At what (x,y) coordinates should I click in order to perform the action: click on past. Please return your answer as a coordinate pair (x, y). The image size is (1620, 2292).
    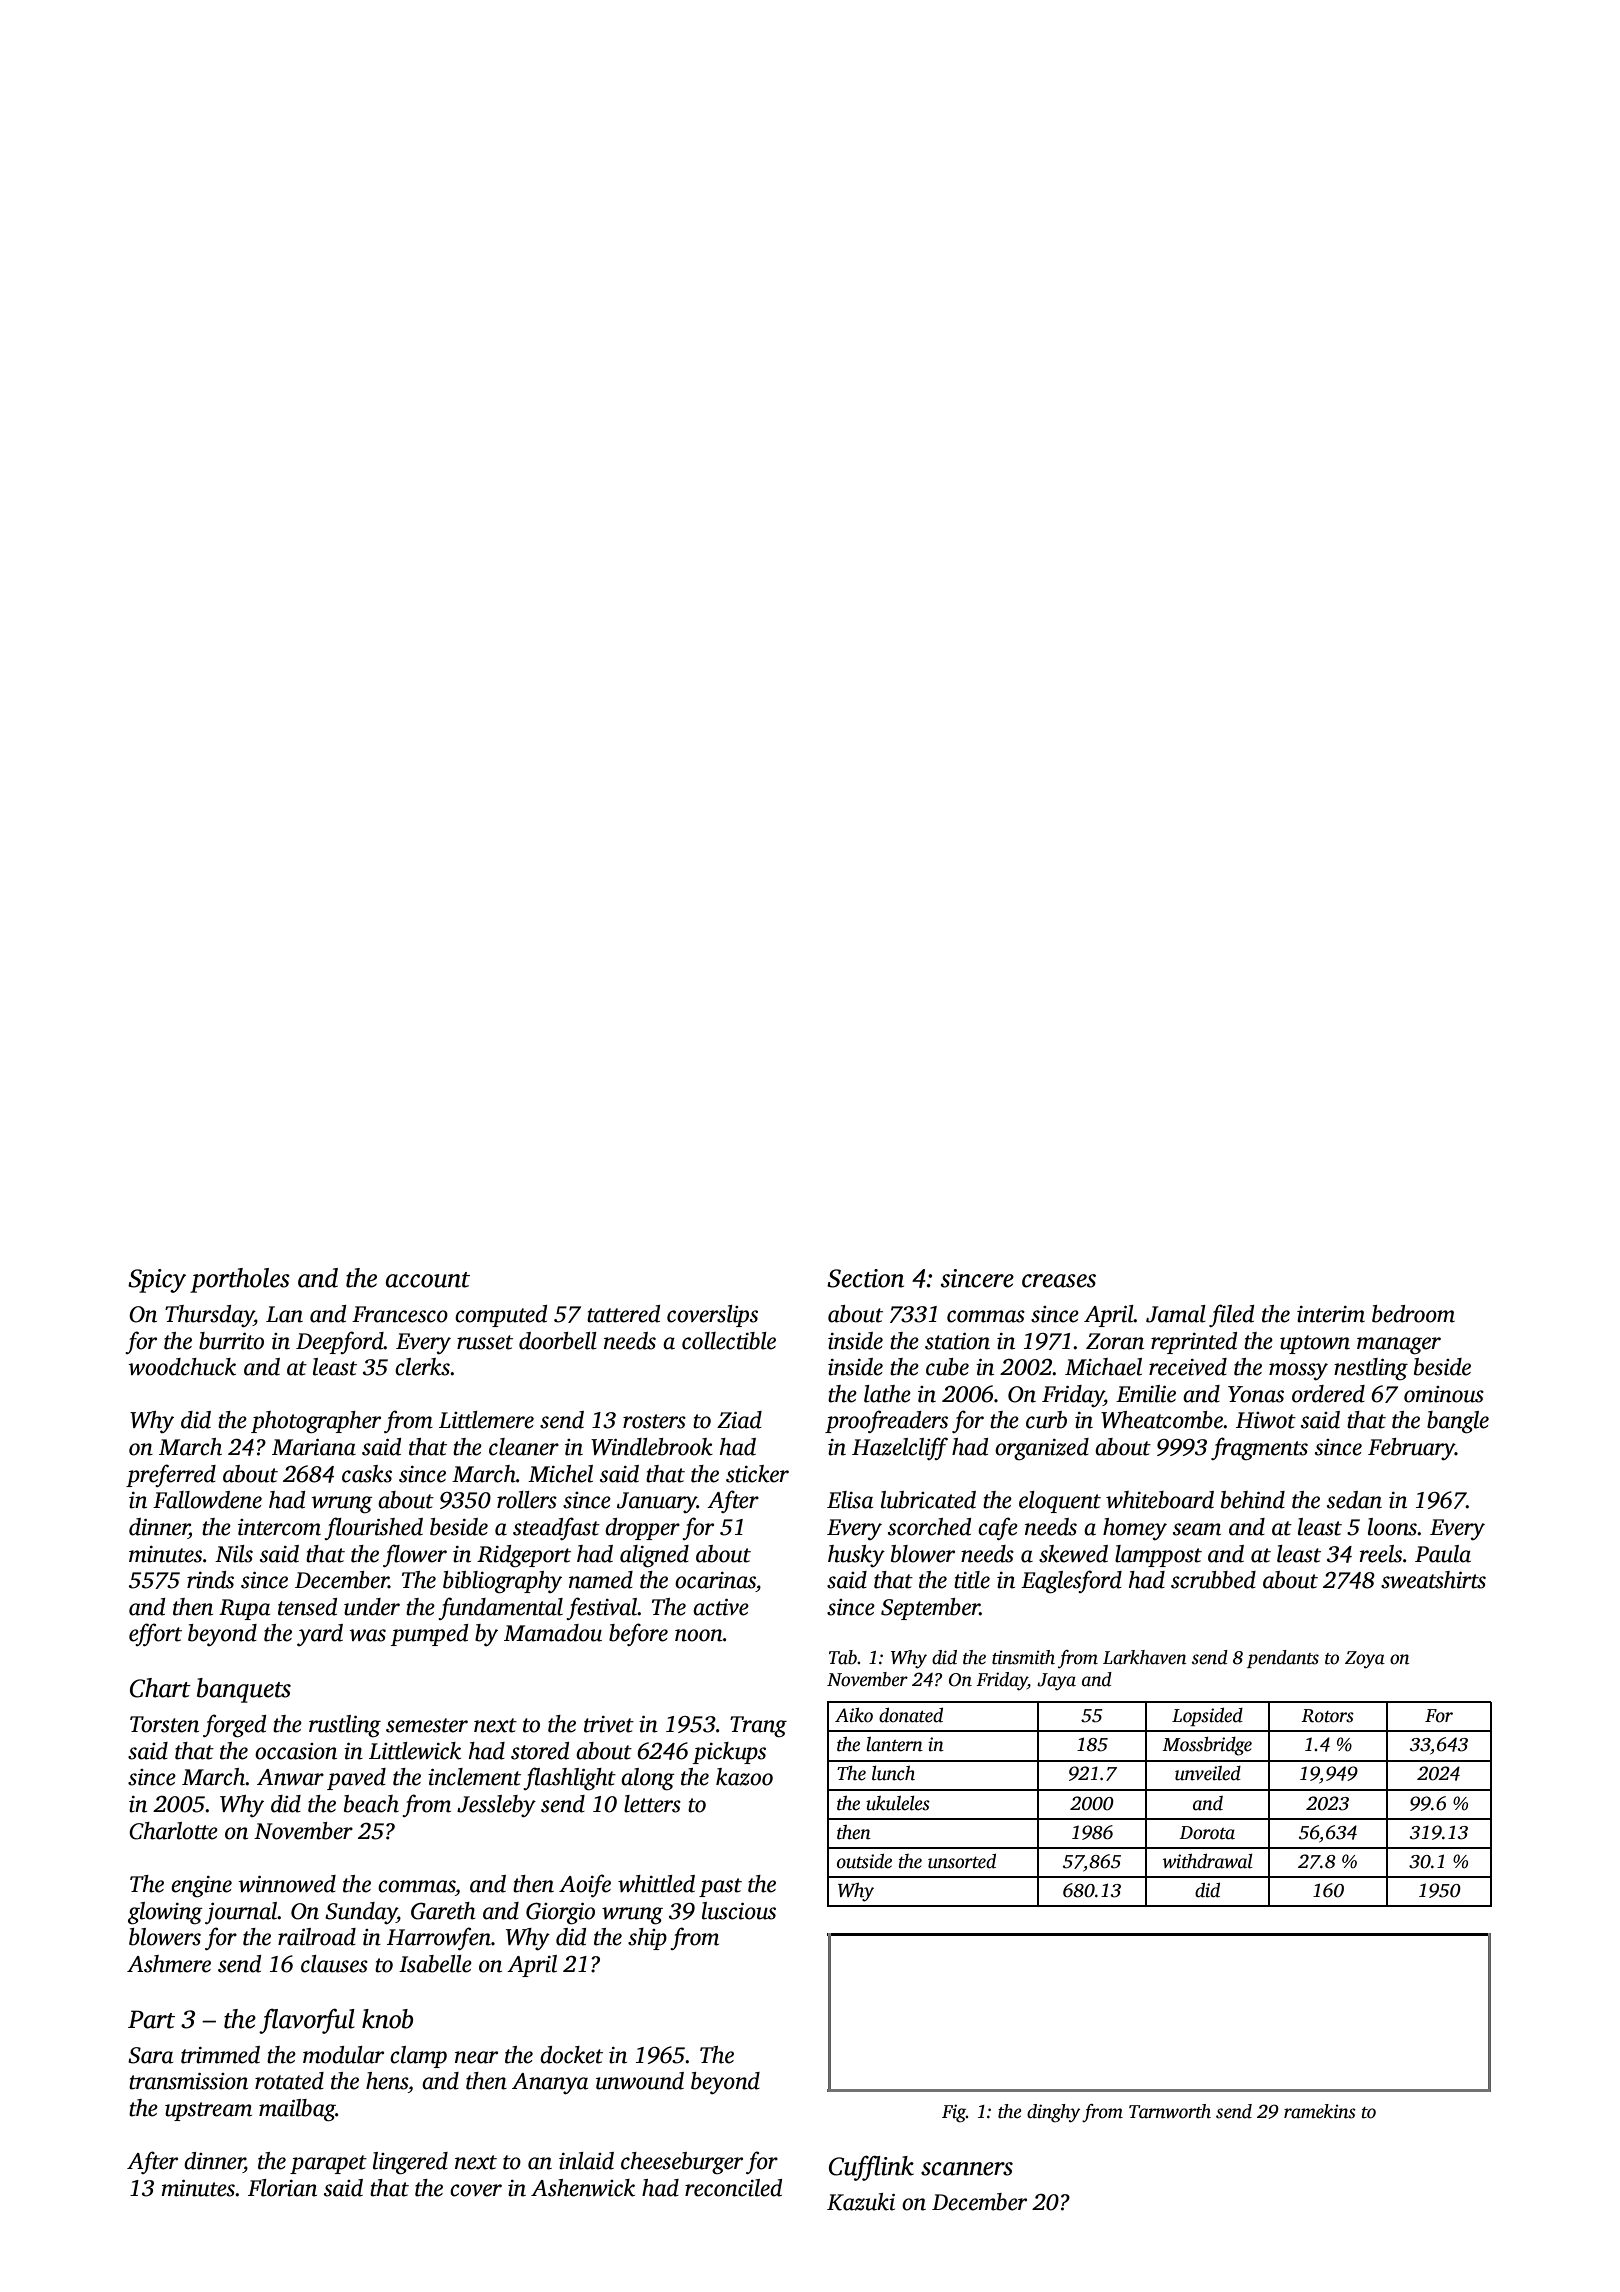
    Looking at the image, I should click on (720, 1887).
